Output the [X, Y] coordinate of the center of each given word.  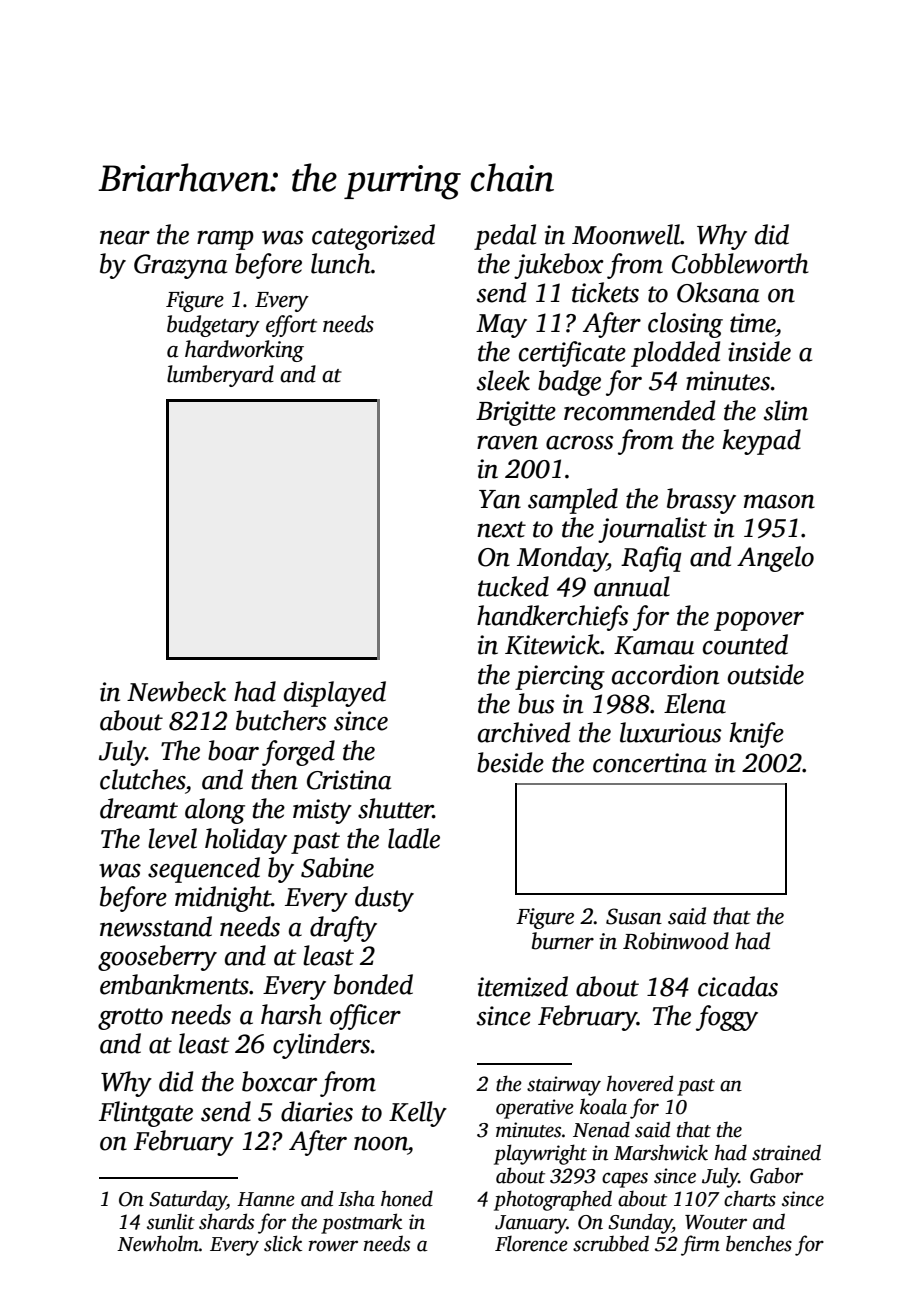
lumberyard [220, 376]
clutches [142, 779]
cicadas [738, 986]
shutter [395, 808]
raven [507, 443]
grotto [130, 1019]
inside [759, 351]
